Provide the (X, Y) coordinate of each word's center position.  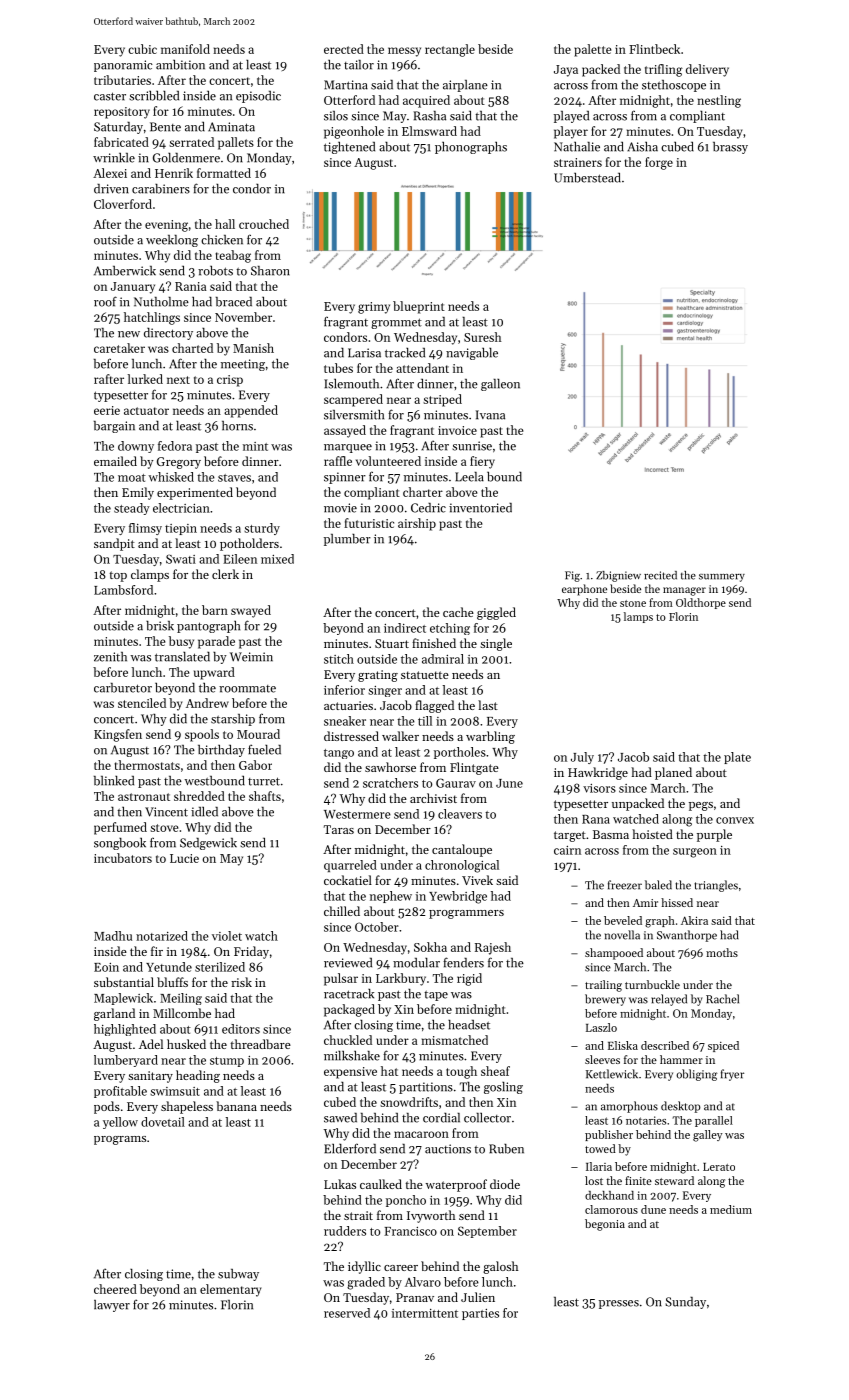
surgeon (695, 853)
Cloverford (123, 204)
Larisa (364, 353)
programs (120, 1140)
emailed (115, 461)
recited (660, 575)
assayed (345, 431)
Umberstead (587, 178)
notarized (162, 936)
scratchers (390, 783)
